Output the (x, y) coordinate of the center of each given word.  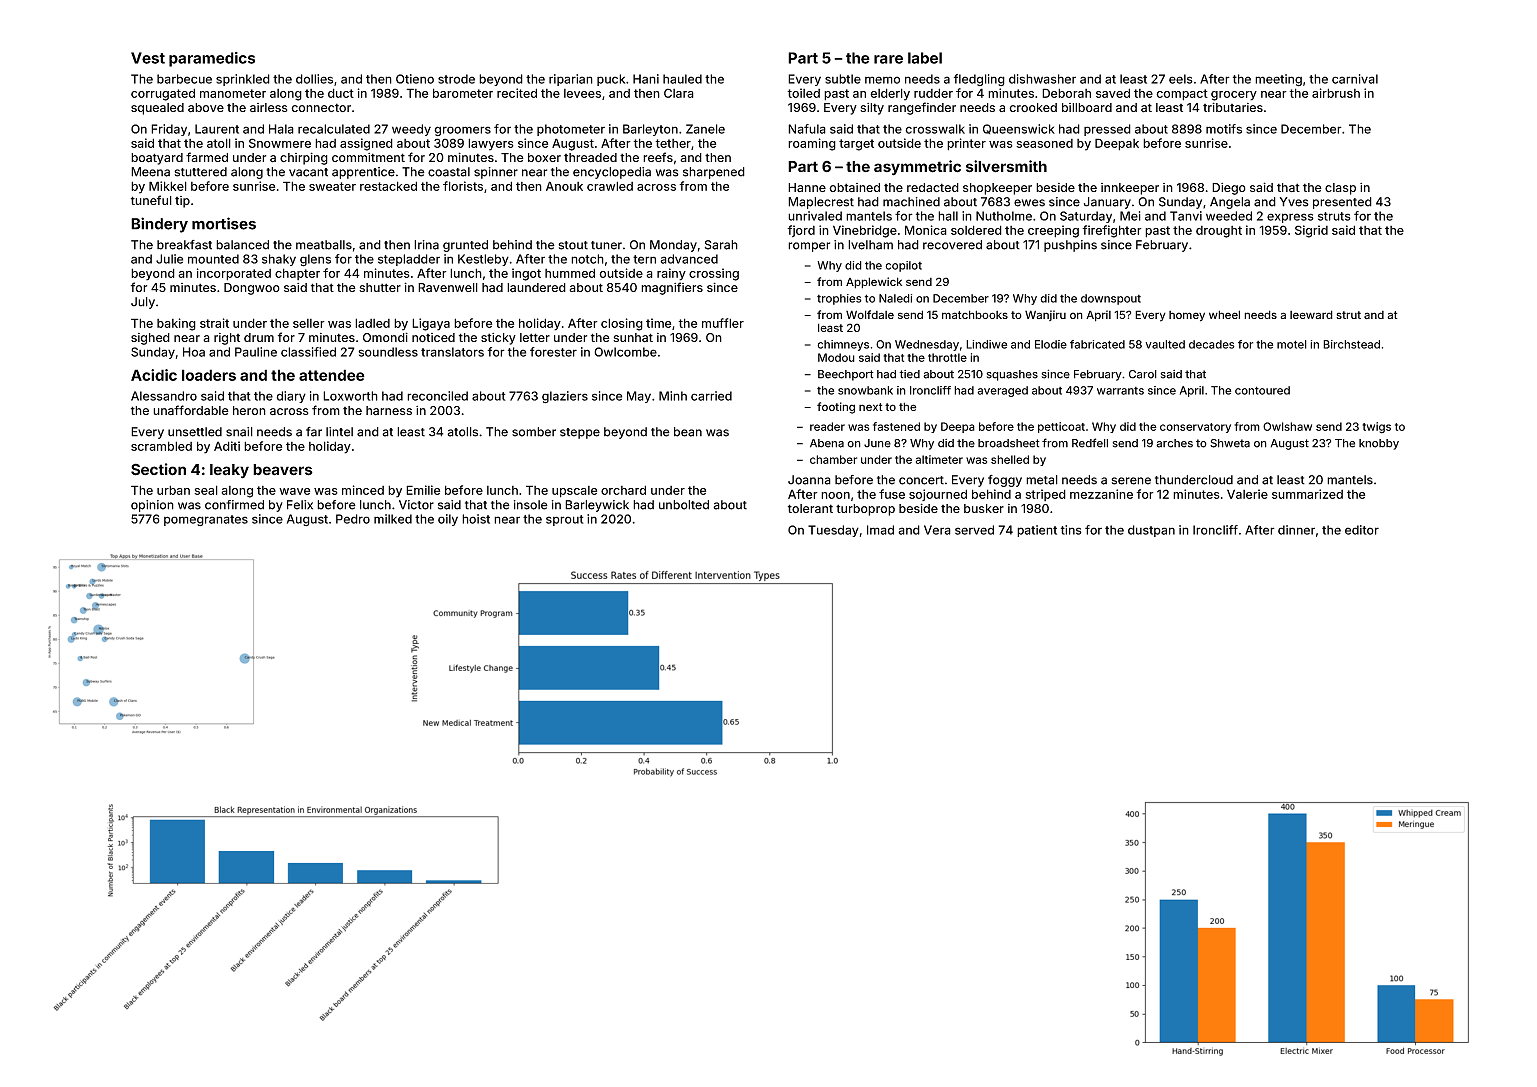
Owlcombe (625, 352)
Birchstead (1351, 344)
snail (239, 432)
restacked (388, 186)
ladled (372, 323)
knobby (1379, 444)
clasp (1340, 189)
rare (888, 59)
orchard (623, 490)
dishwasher (1042, 79)
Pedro (353, 519)
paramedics (212, 59)
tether (673, 143)
